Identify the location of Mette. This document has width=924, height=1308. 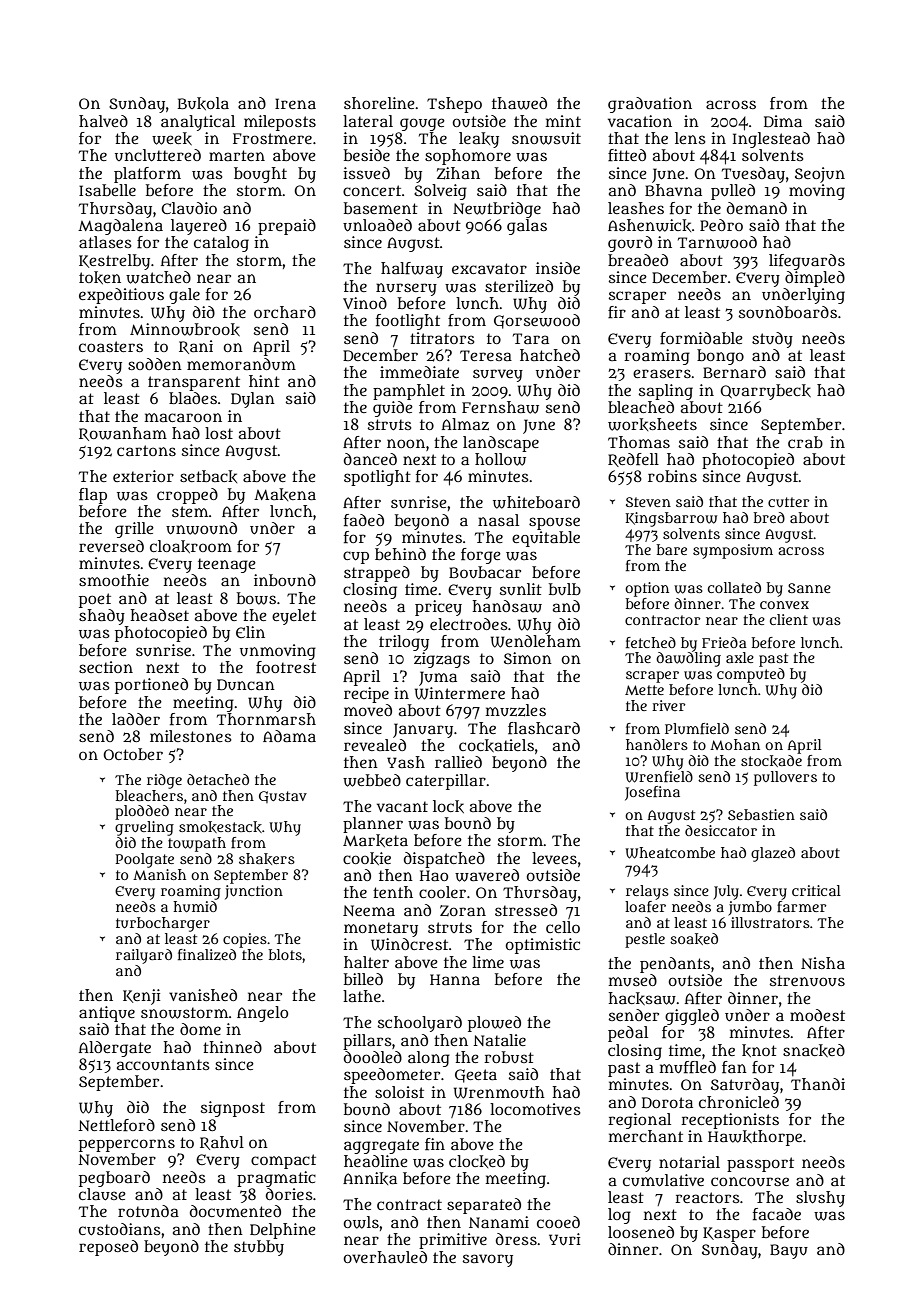
(644, 690).
